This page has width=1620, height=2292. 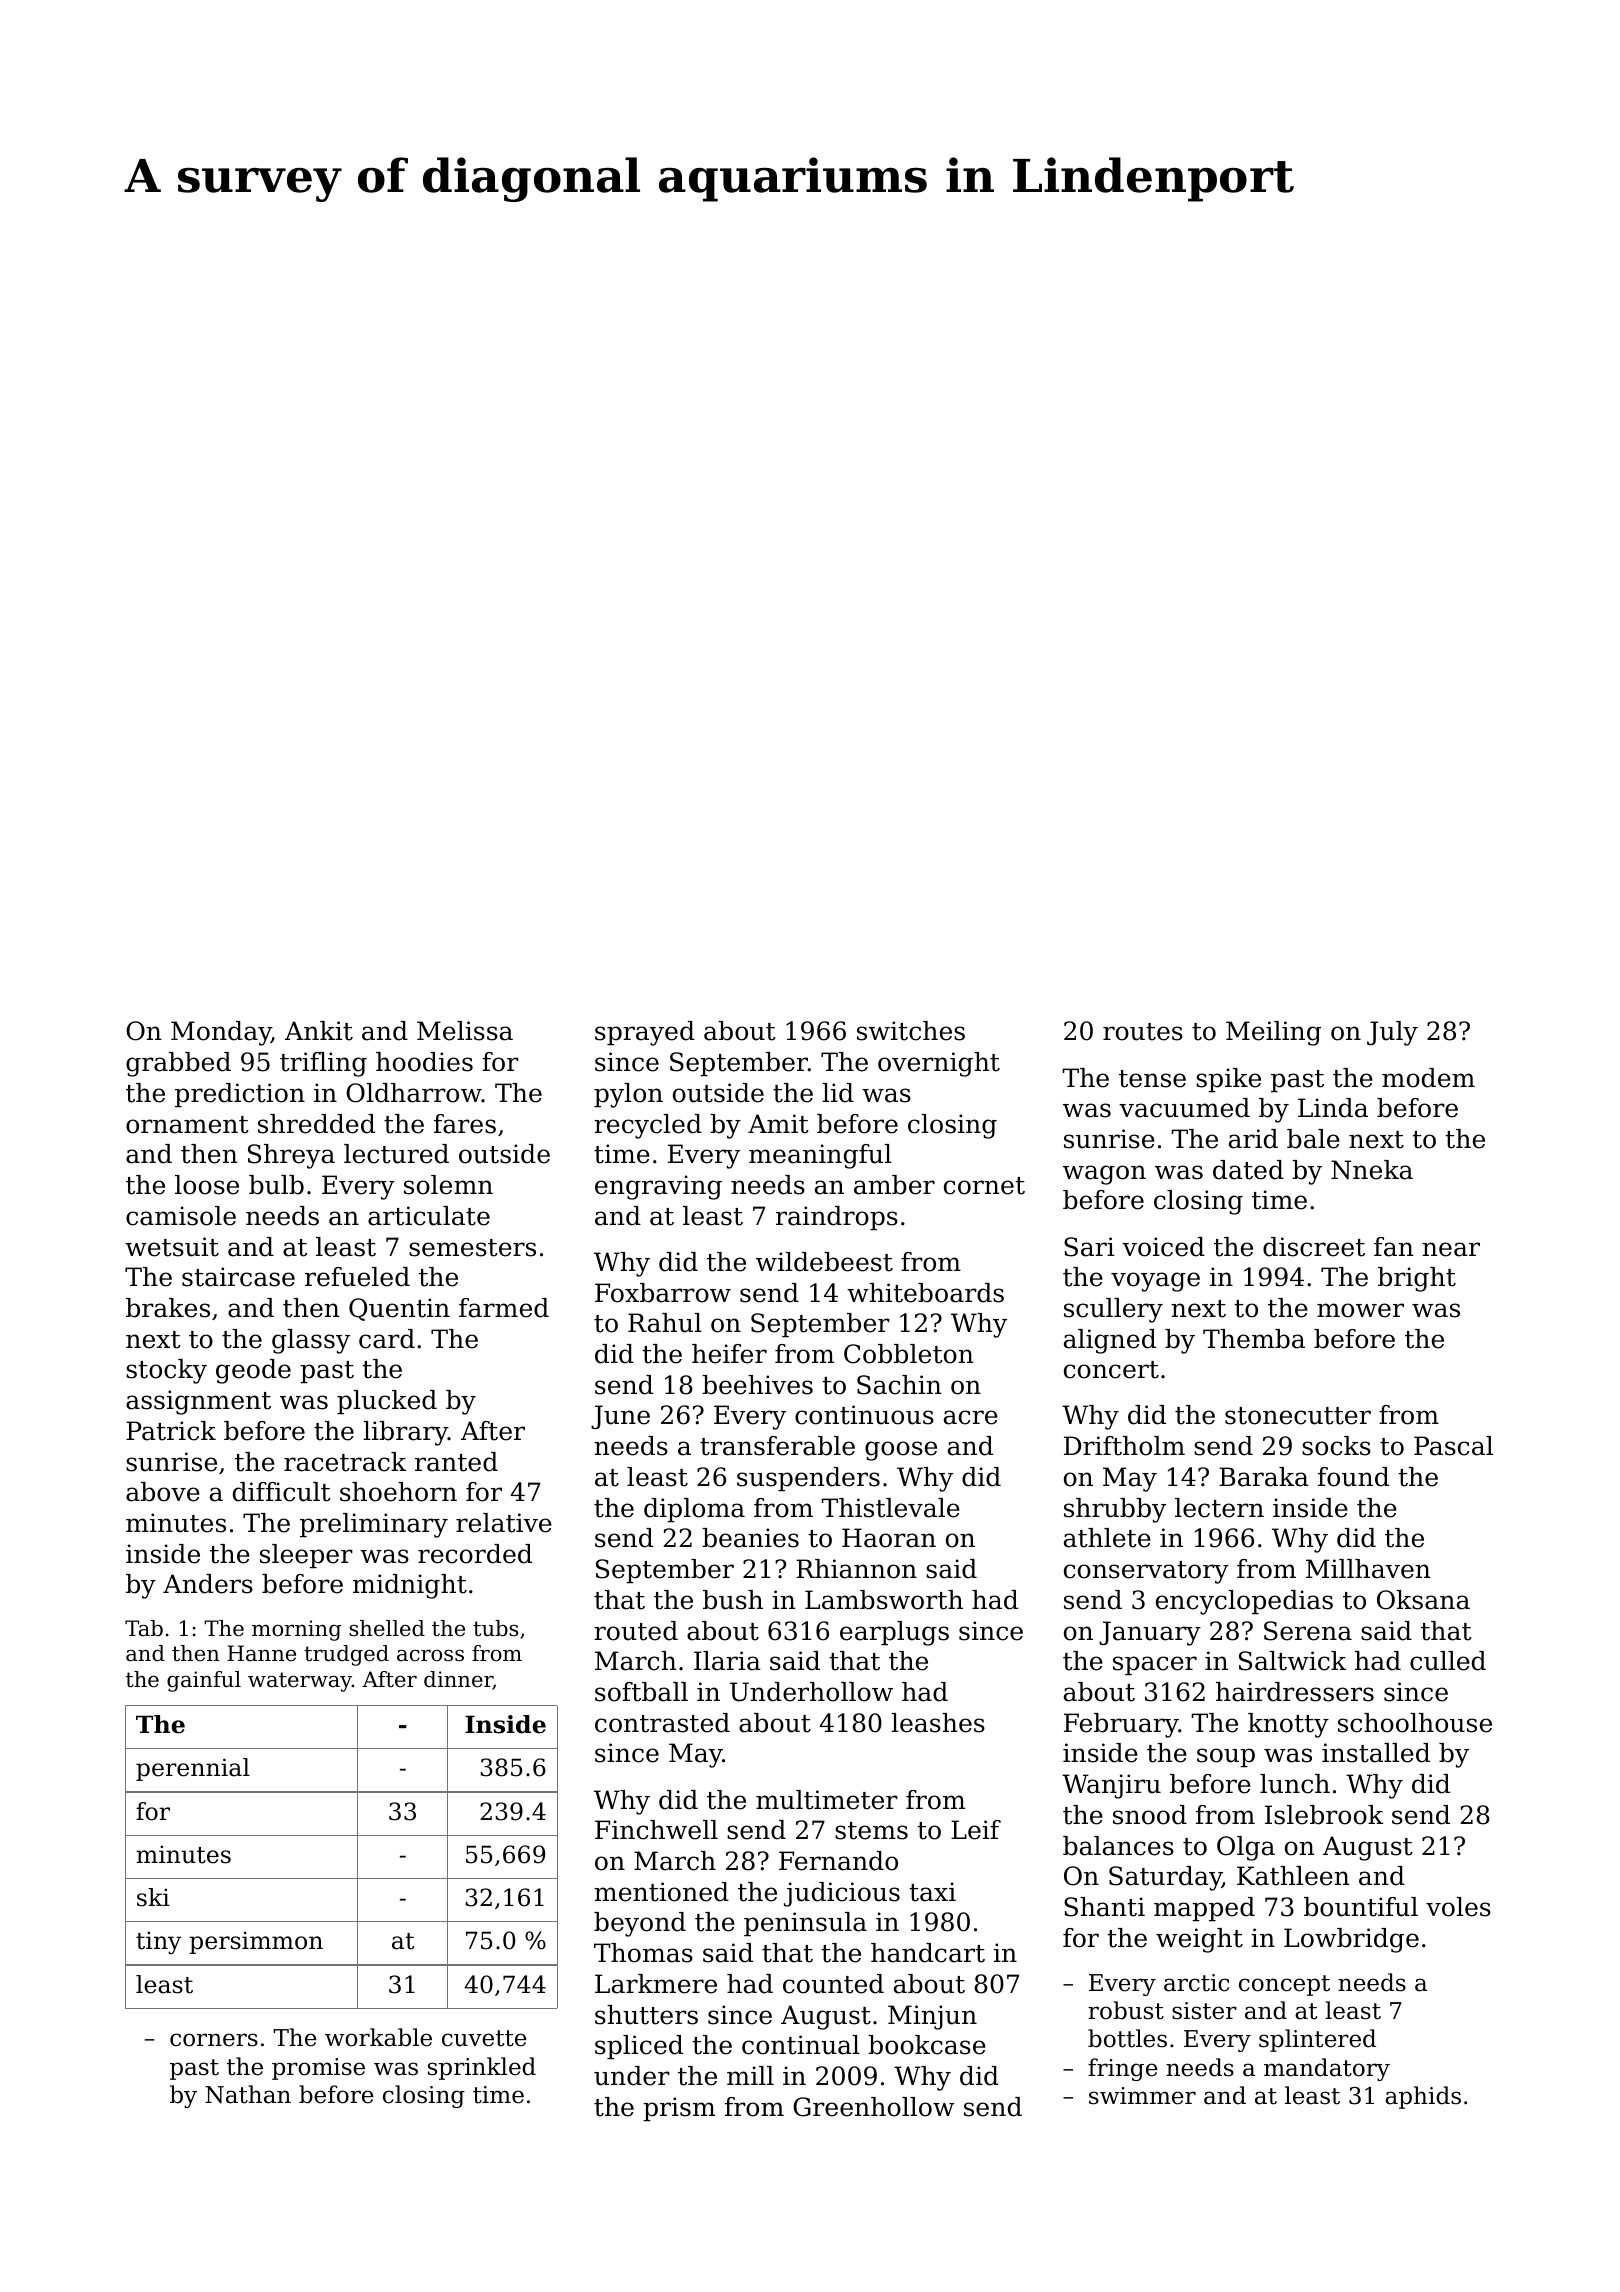 What do you see at coordinates (1253, 1139) in the page?
I see `arid` at bounding box center [1253, 1139].
